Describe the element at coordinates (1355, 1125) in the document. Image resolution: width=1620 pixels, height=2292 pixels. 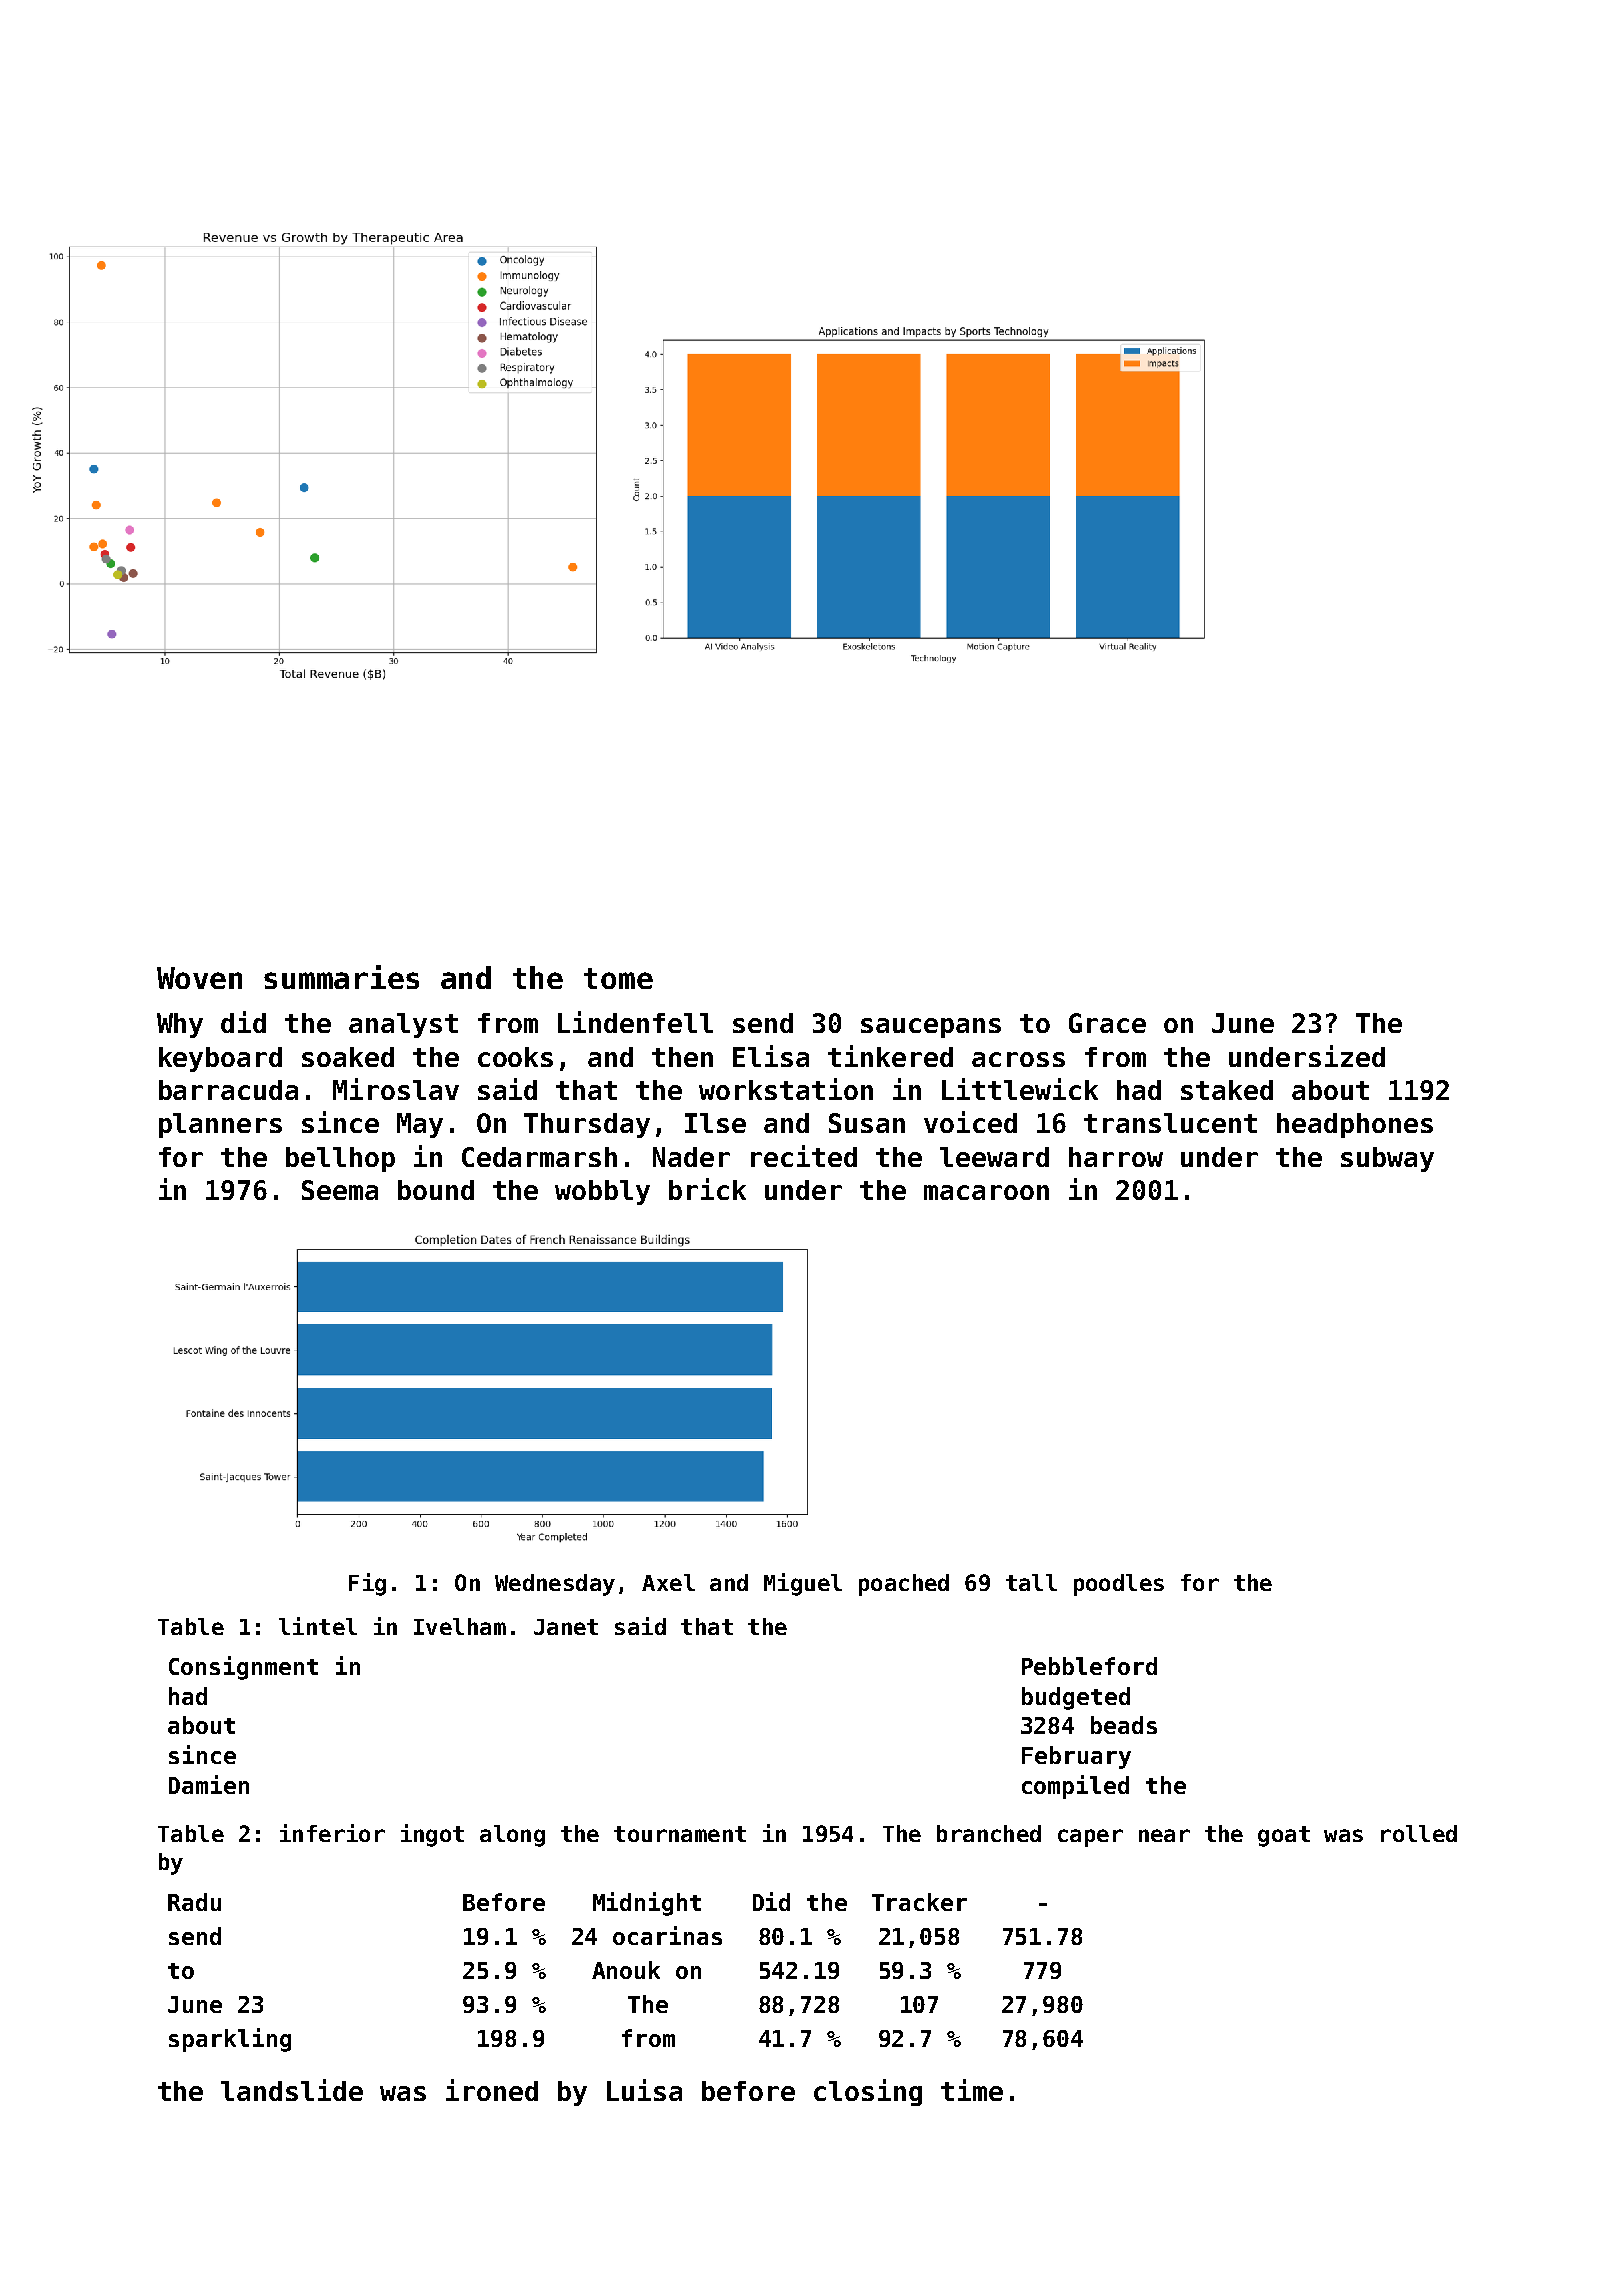
I see `headphones` at that location.
